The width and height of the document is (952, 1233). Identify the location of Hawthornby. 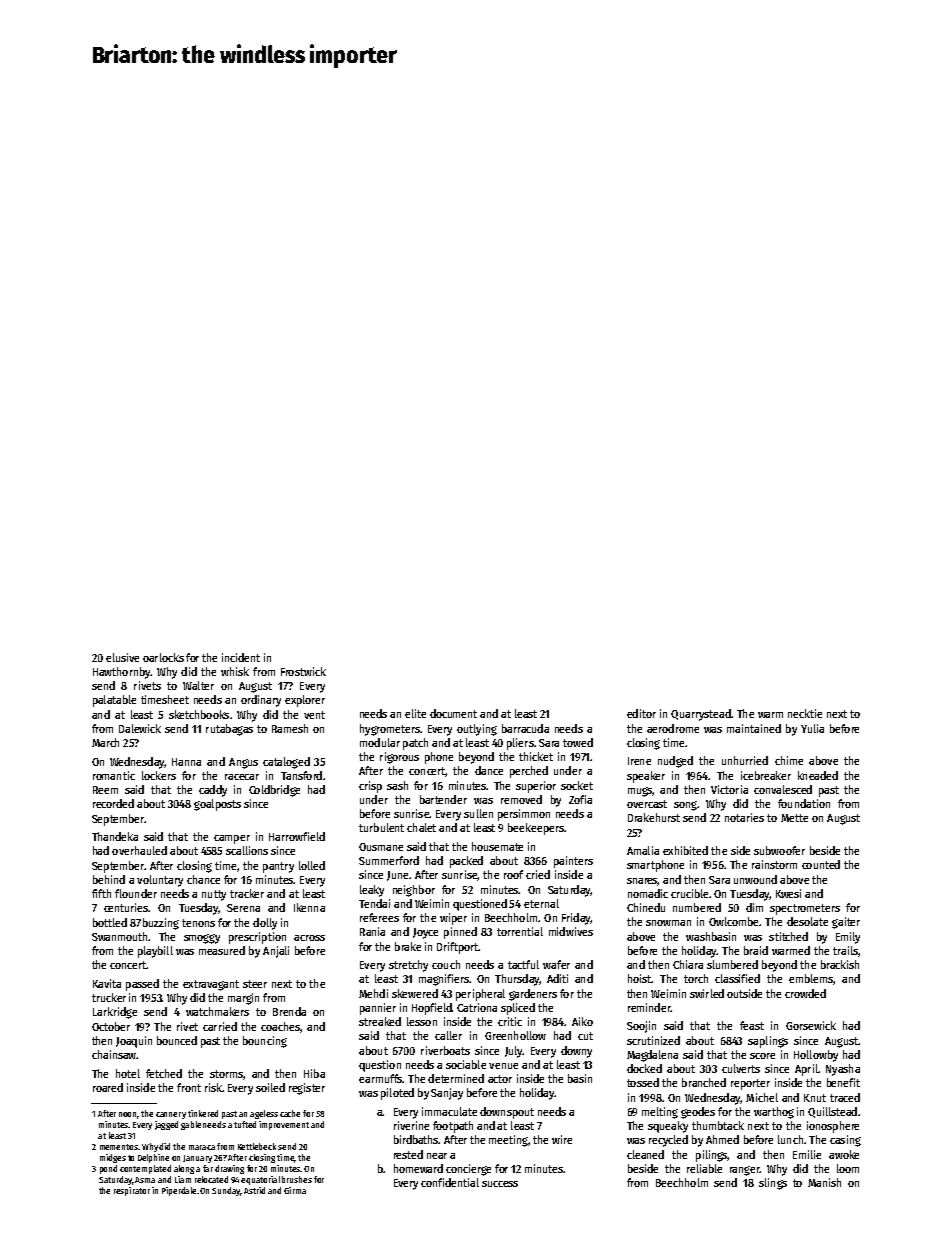
(122, 673).
